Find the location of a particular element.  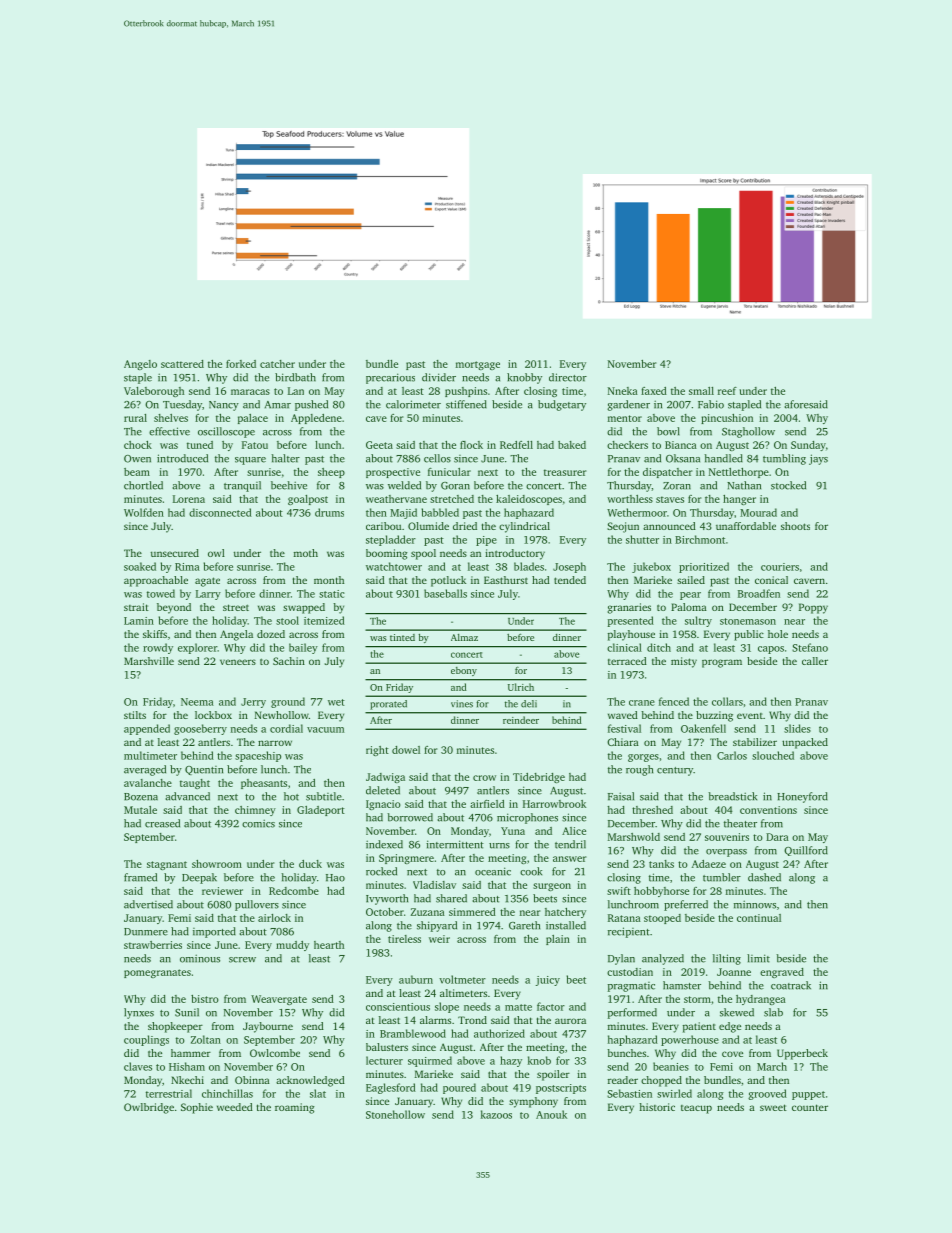

jays is located at coordinates (818, 459).
